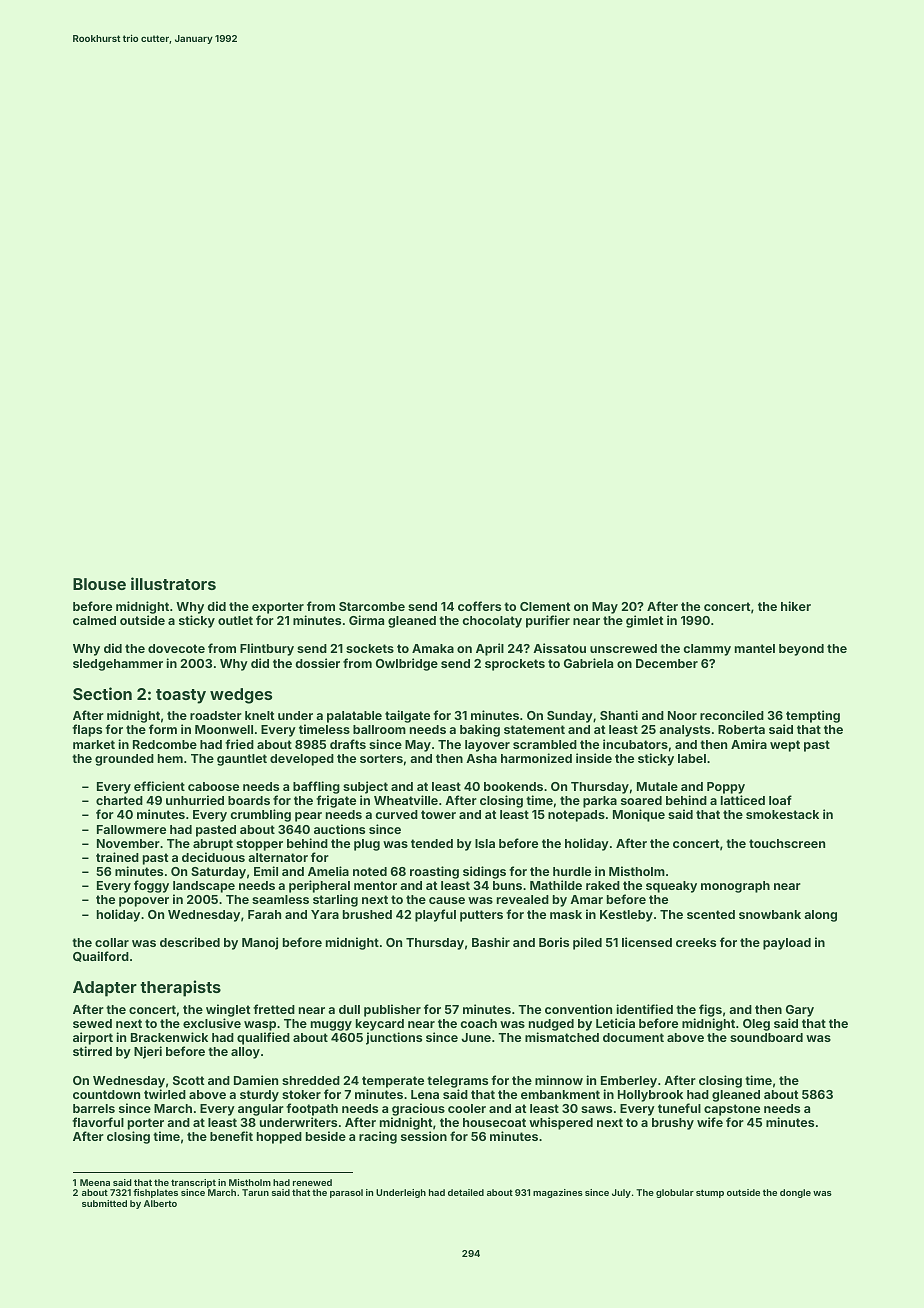  What do you see at coordinates (102, 693) in the page?
I see `Section` at bounding box center [102, 693].
